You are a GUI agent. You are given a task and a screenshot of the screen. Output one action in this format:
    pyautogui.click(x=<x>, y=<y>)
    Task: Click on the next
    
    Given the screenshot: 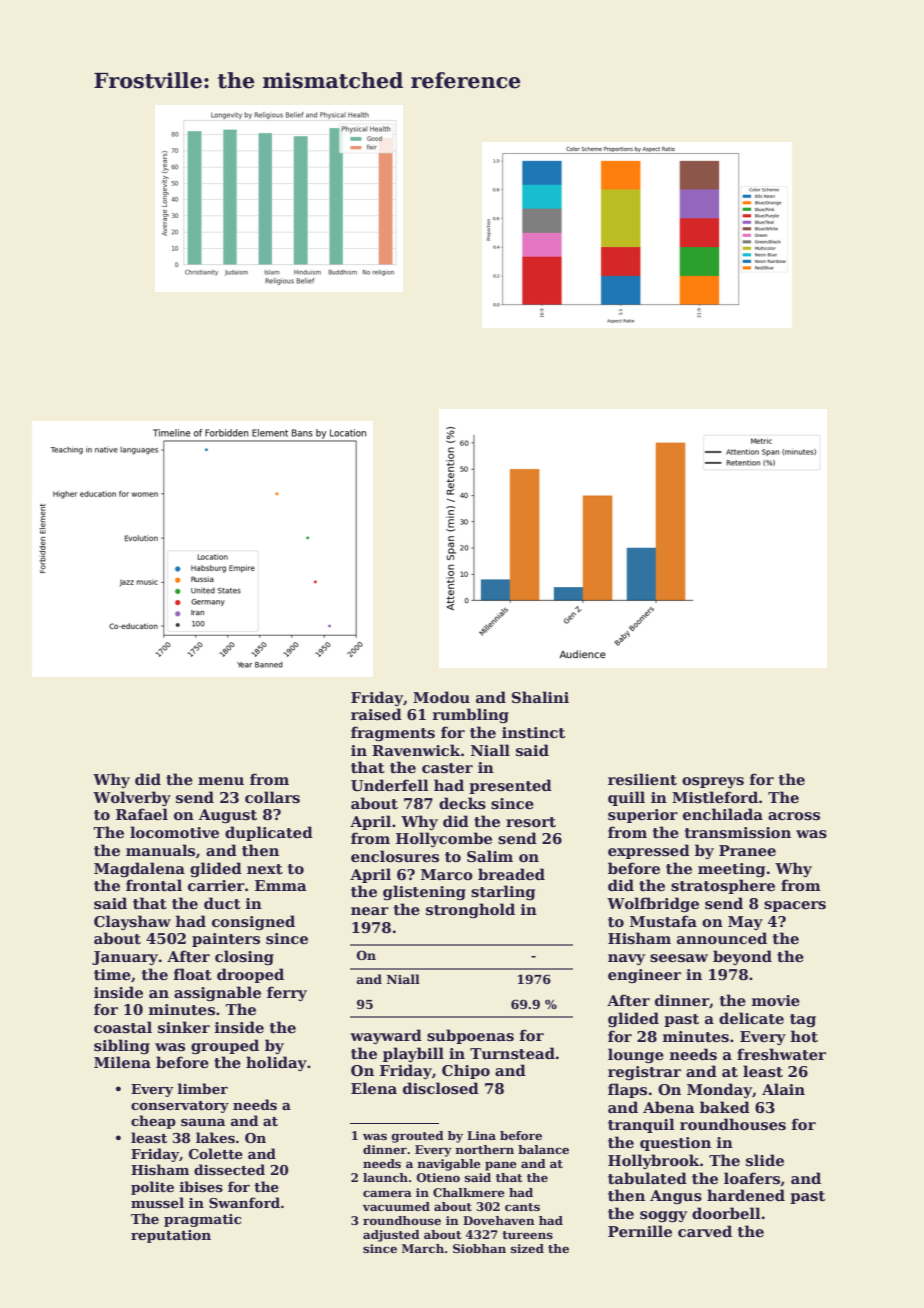 What is the action you would take?
    pyautogui.click(x=265, y=869)
